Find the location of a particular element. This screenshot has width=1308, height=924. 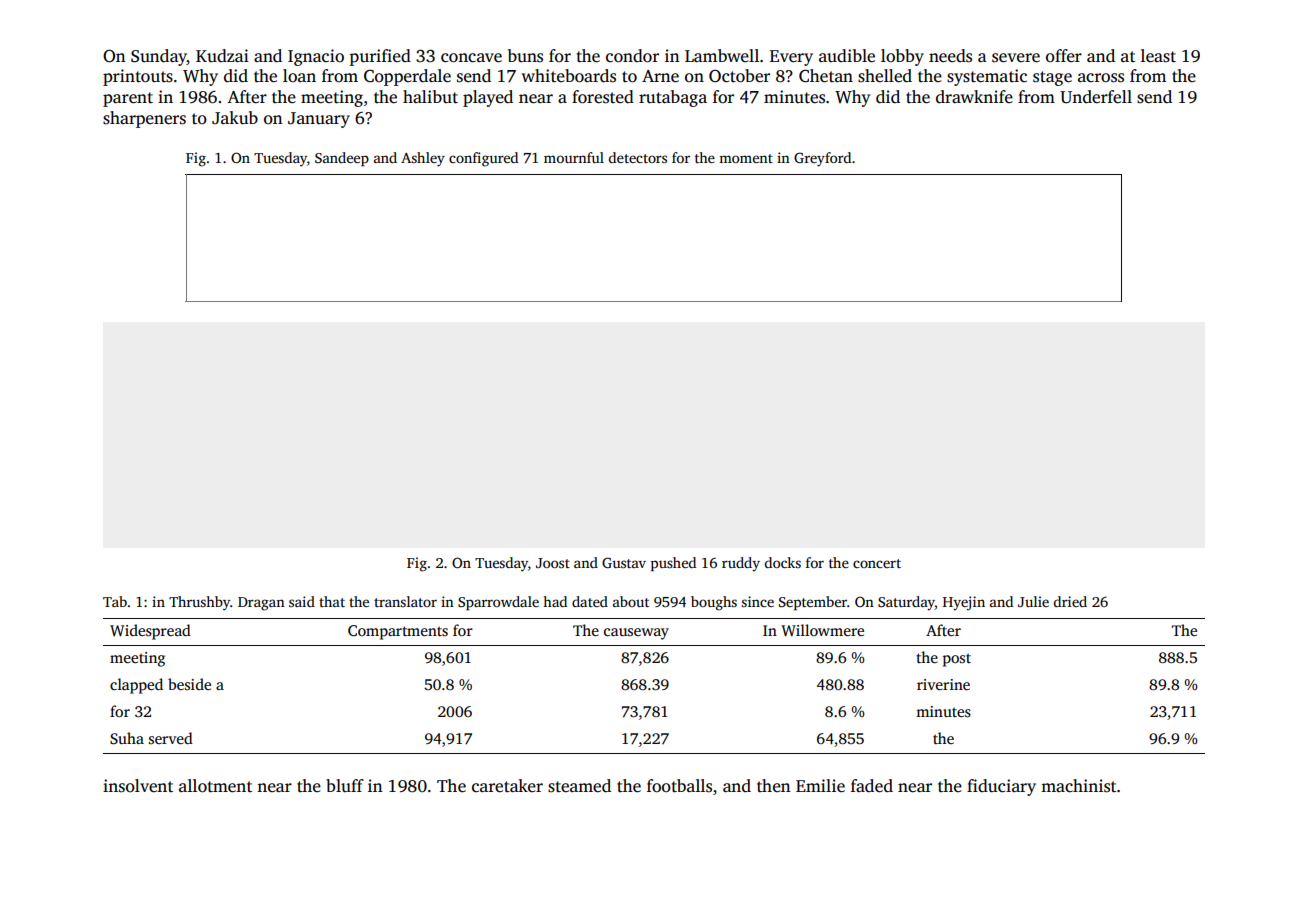

allotment is located at coordinates (215, 786).
